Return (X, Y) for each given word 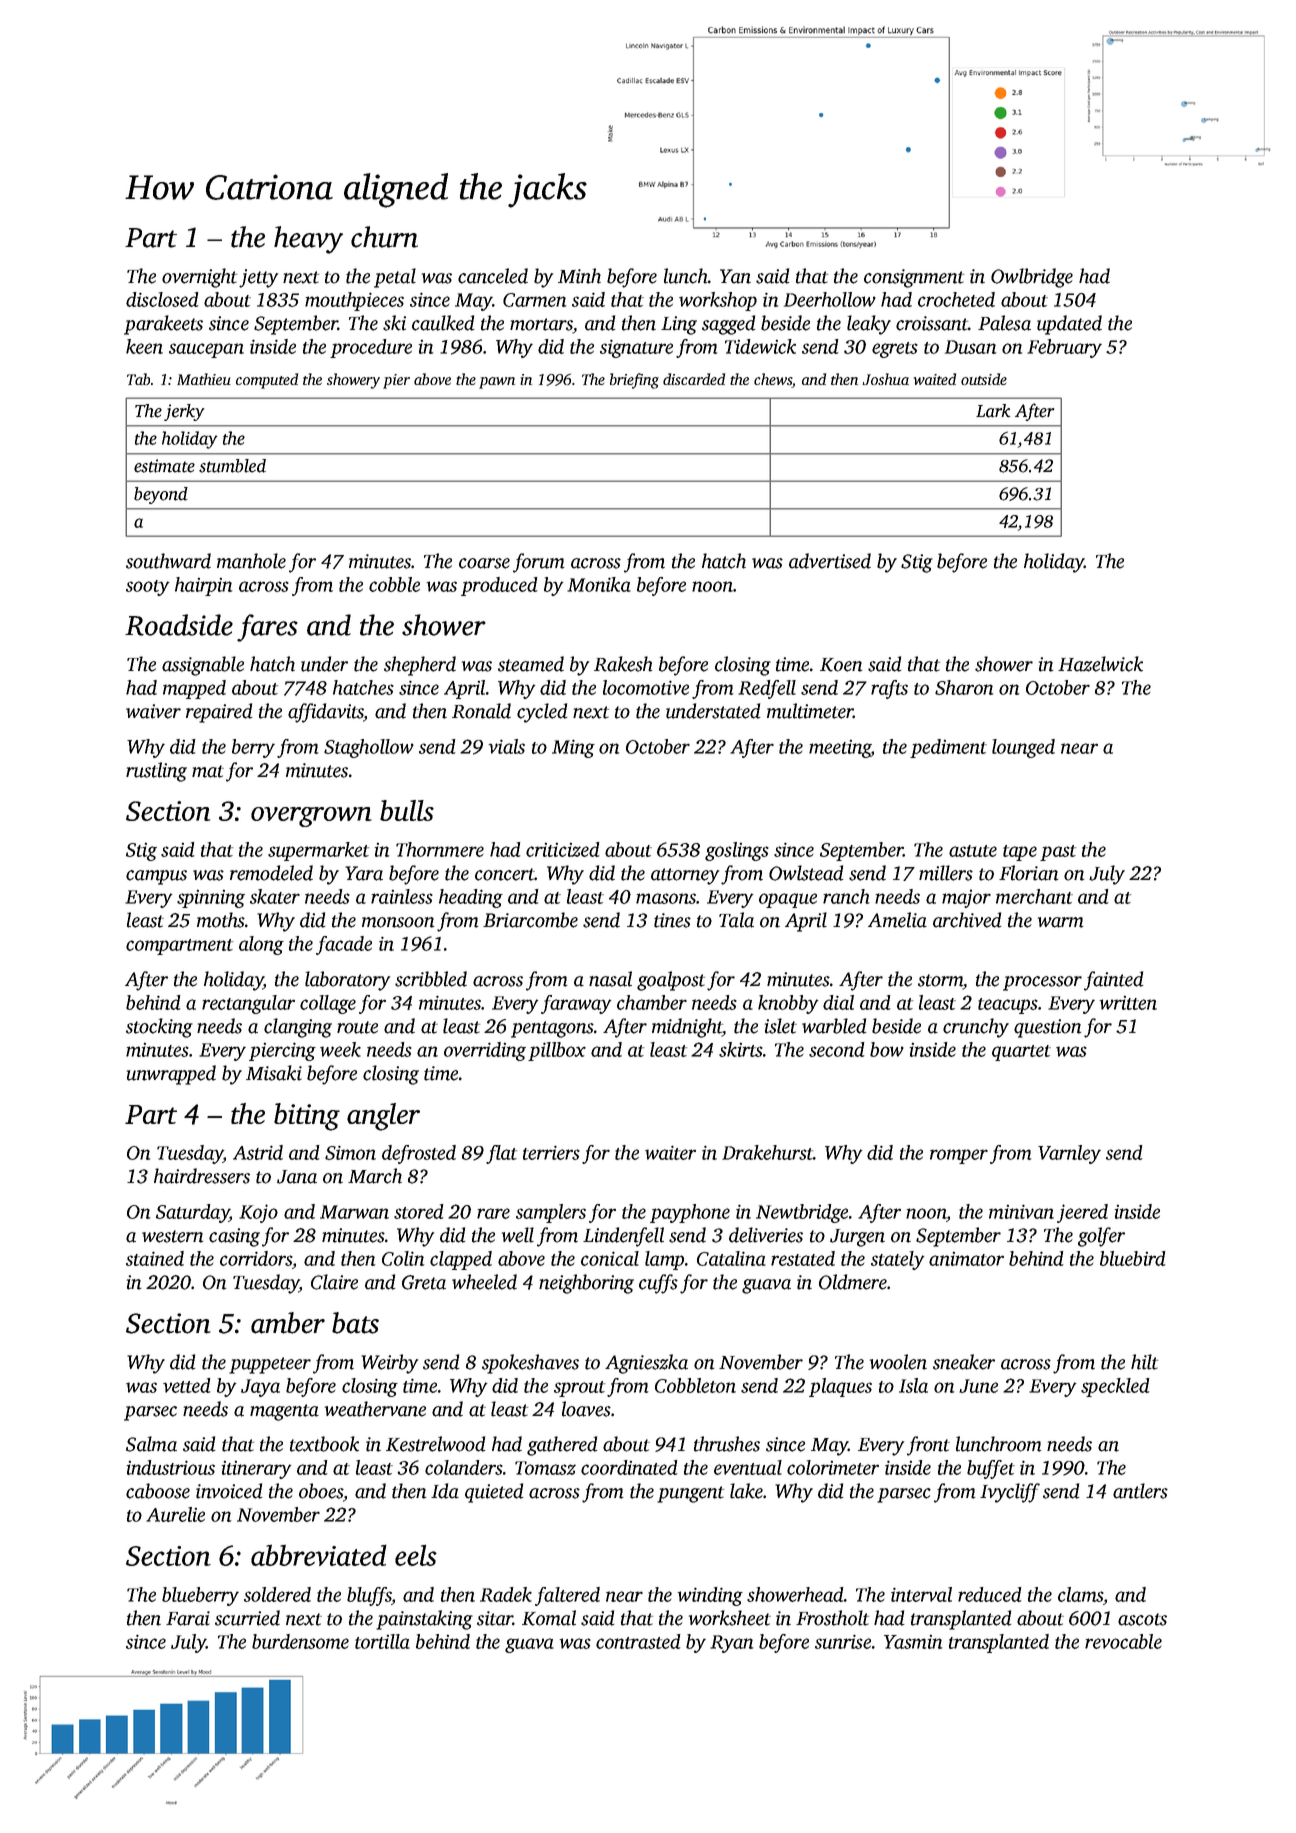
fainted (1114, 981)
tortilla (382, 1641)
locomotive (646, 687)
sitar (495, 1618)
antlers (1140, 1491)
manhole (251, 561)
